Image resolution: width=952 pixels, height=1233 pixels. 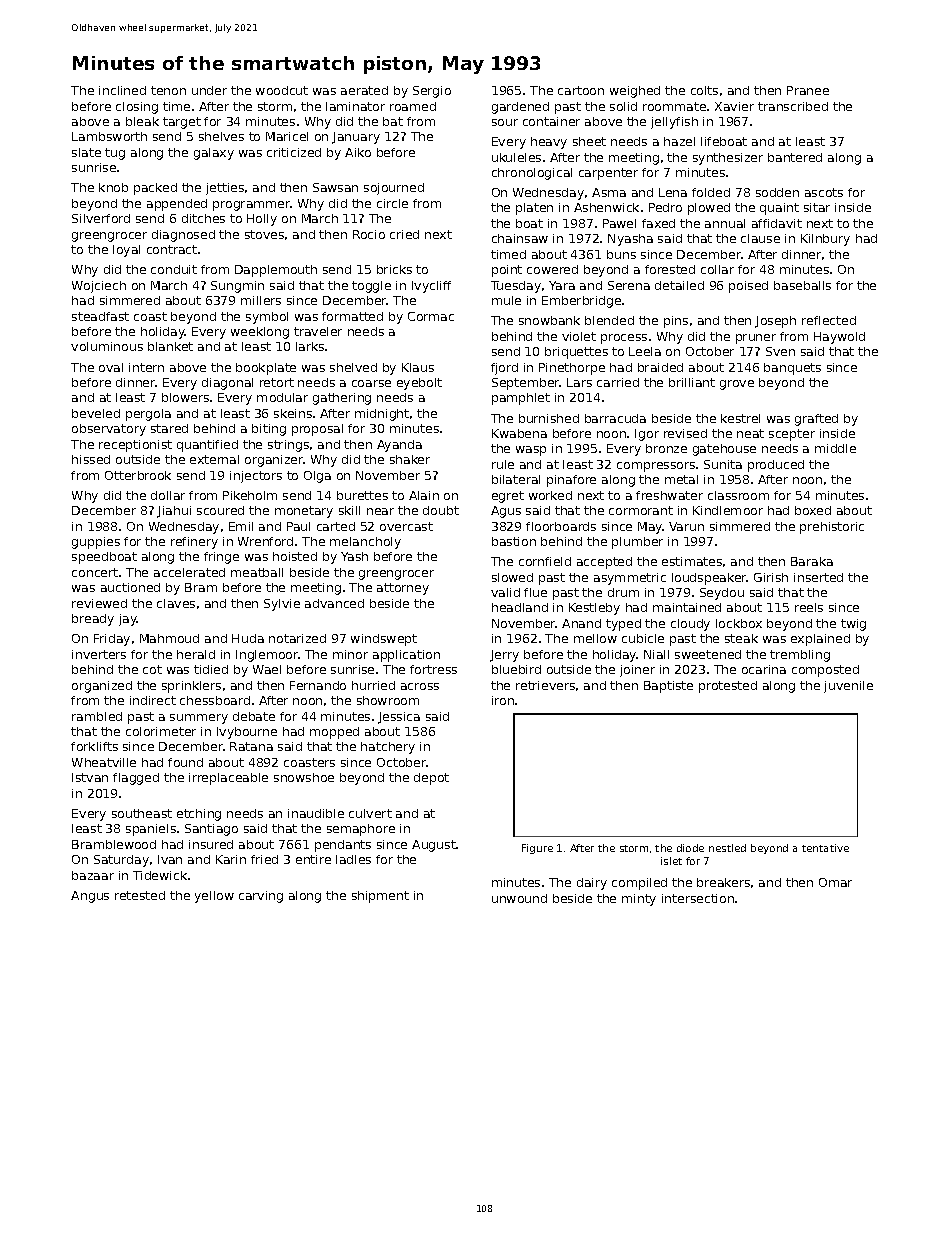 I want to click on quantified, so click(x=207, y=446).
